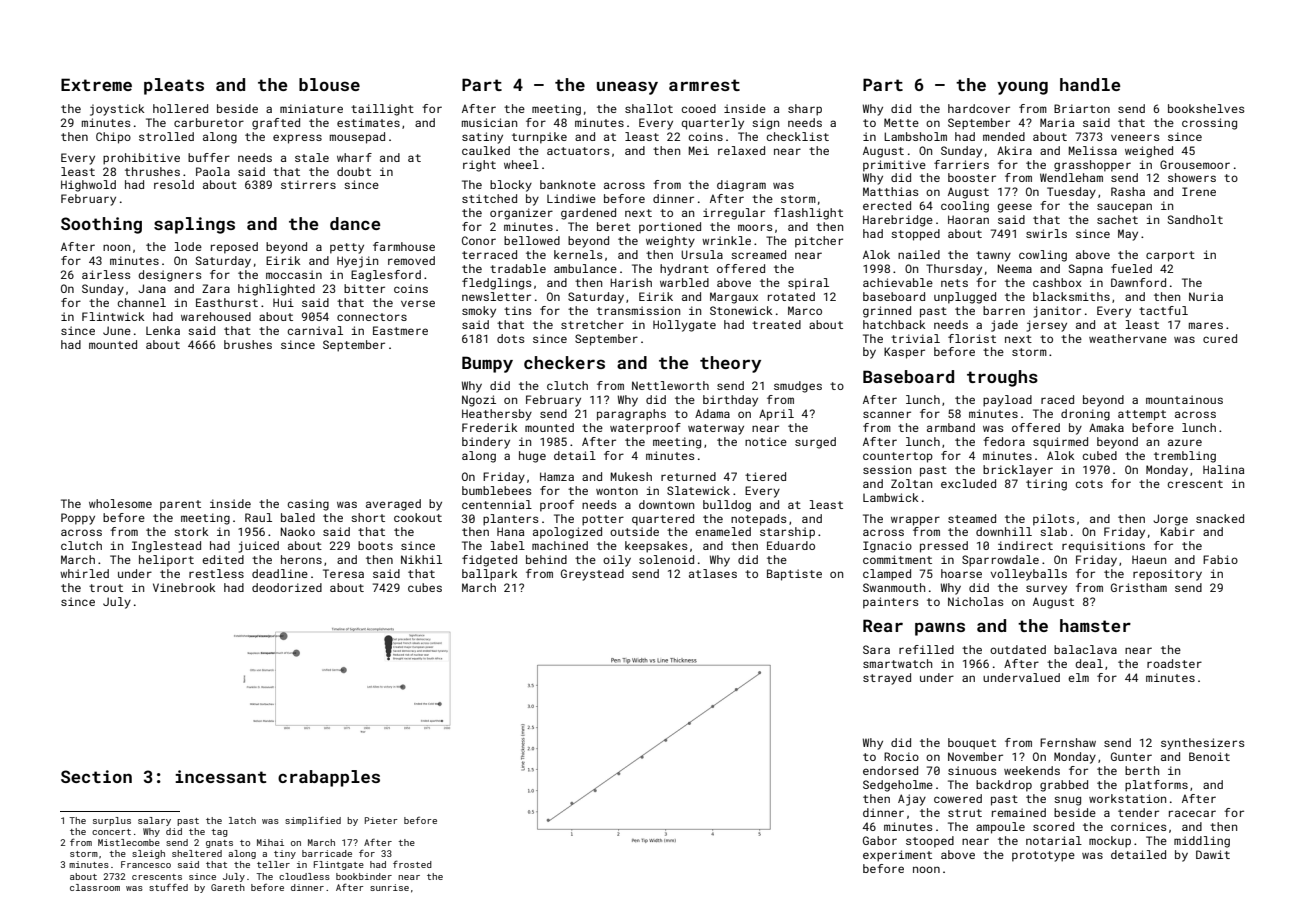  What do you see at coordinates (329, 84) in the document?
I see `blouse` at bounding box center [329, 84].
